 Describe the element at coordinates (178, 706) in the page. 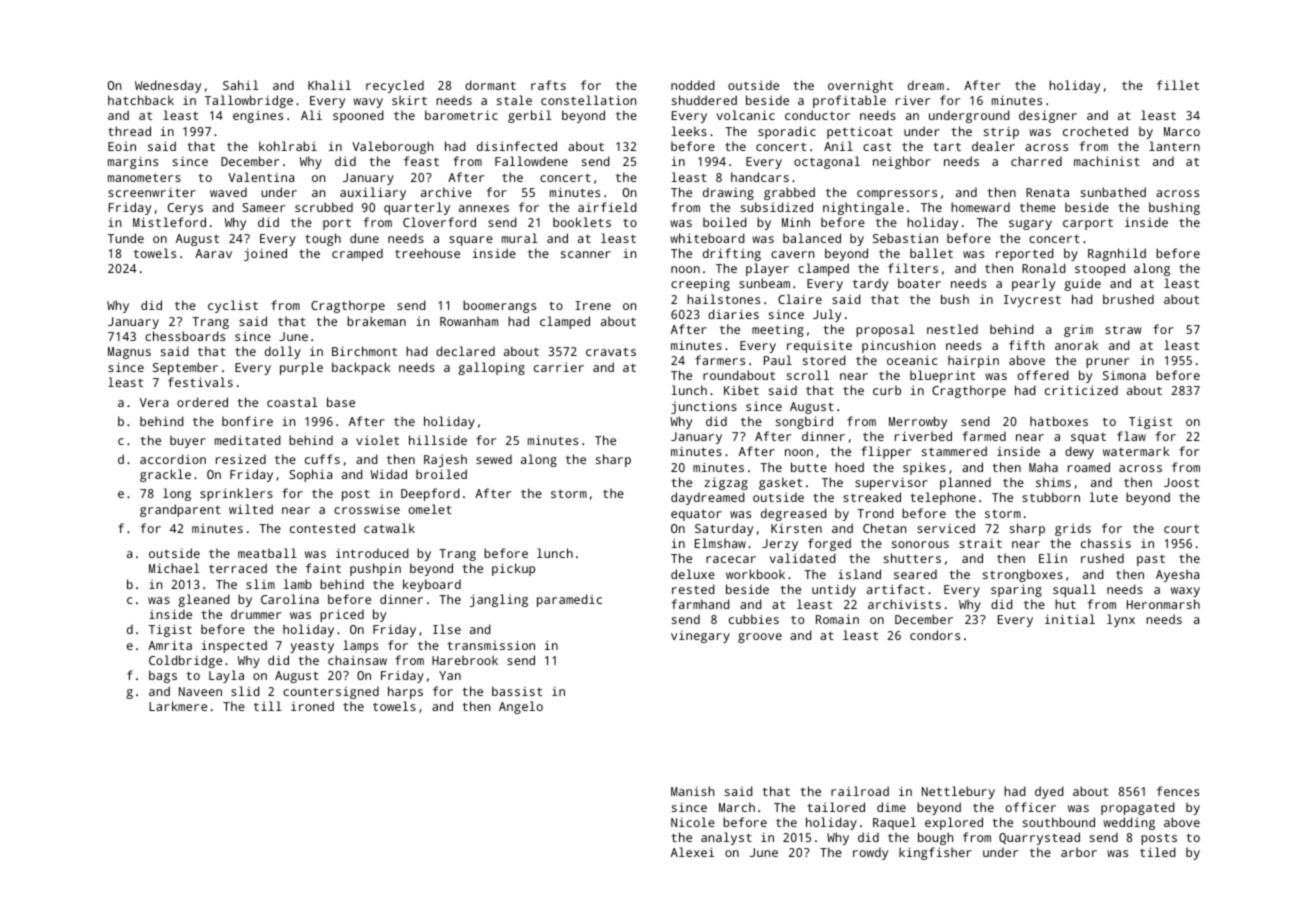

I see `Larkmere` at that location.
